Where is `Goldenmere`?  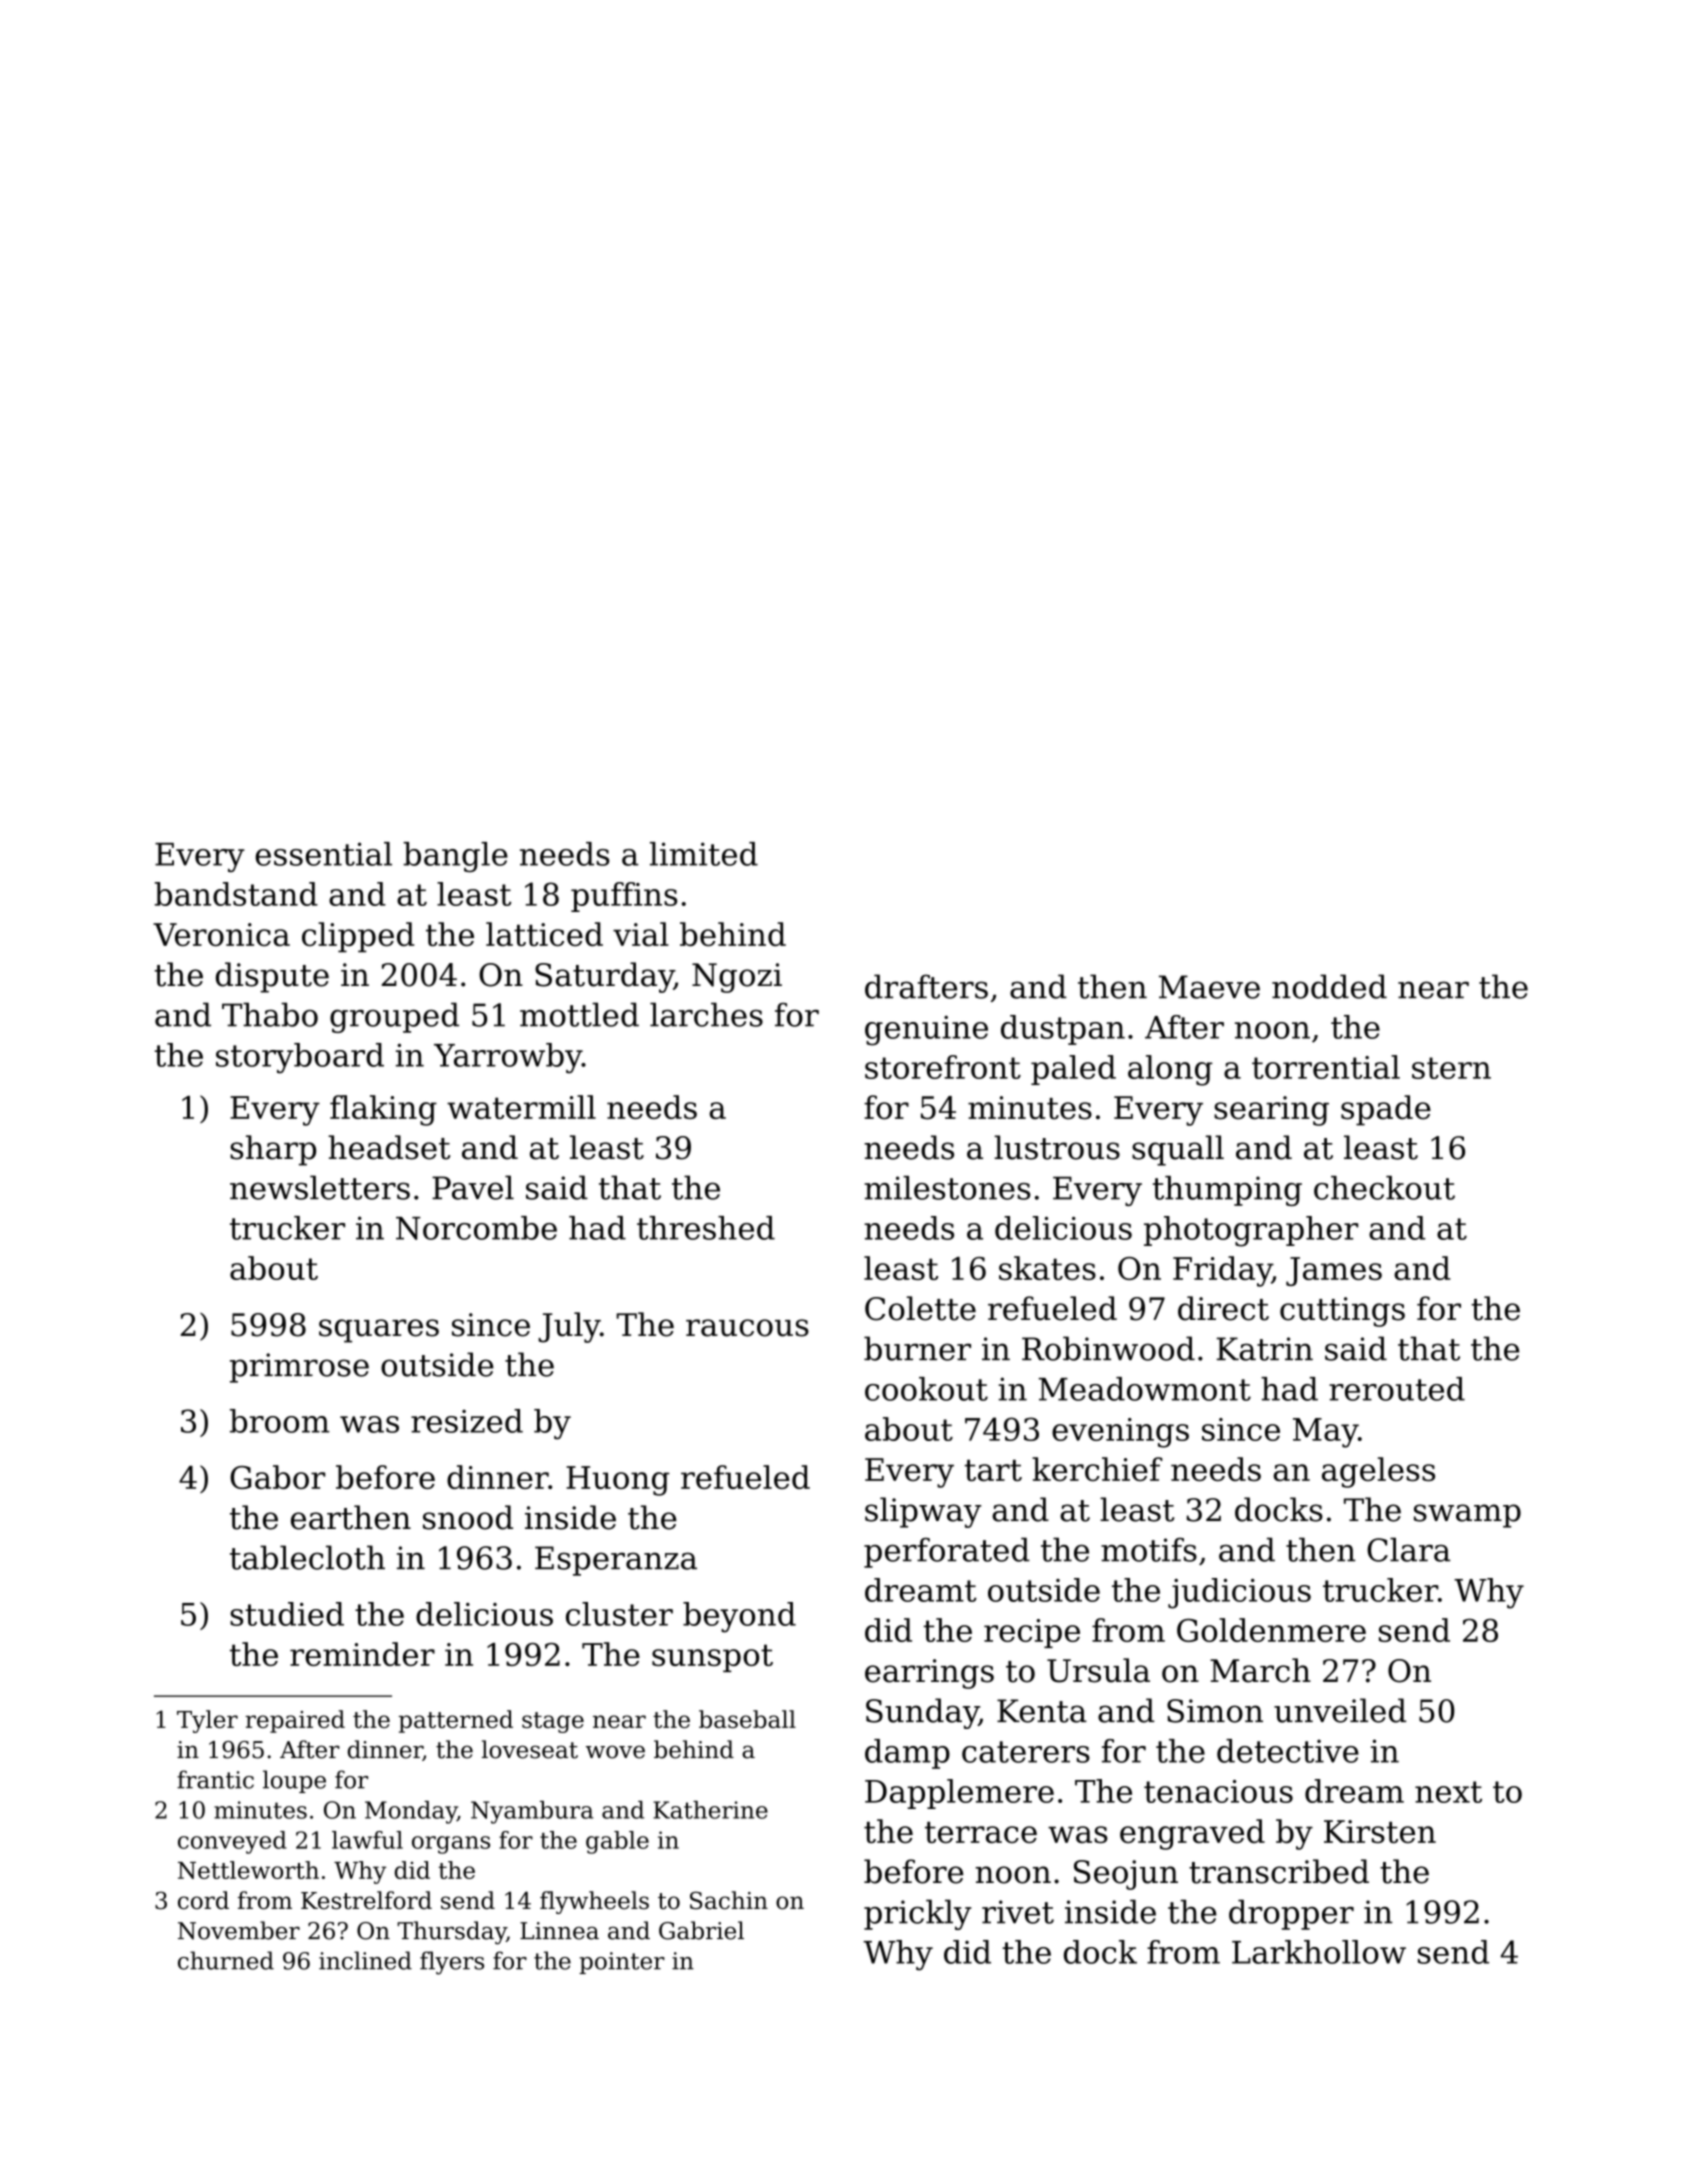 Goldenmere is located at coordinates (1271, 1630).
